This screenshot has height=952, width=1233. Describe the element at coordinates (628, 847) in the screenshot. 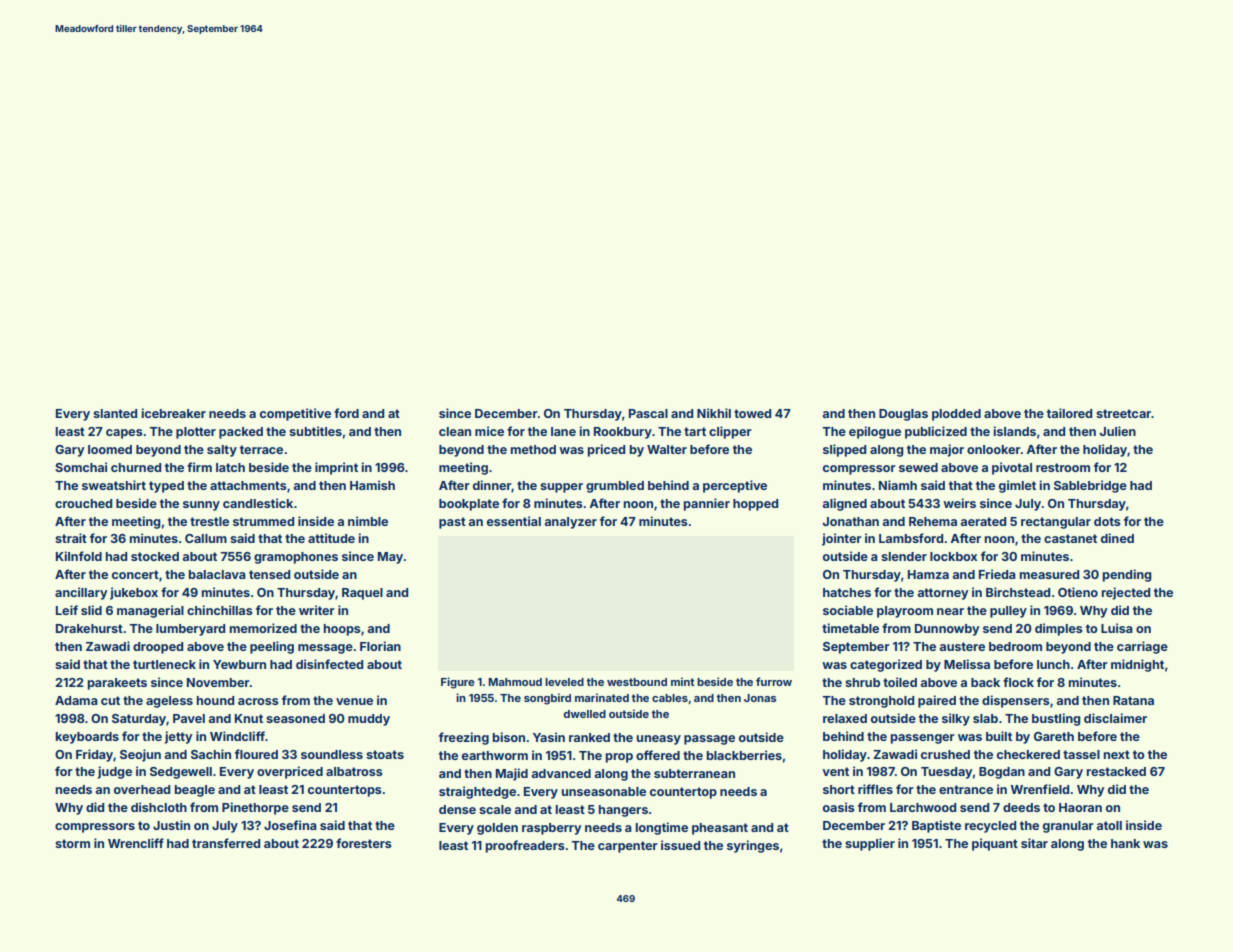

I see `carpenter` at that location.
